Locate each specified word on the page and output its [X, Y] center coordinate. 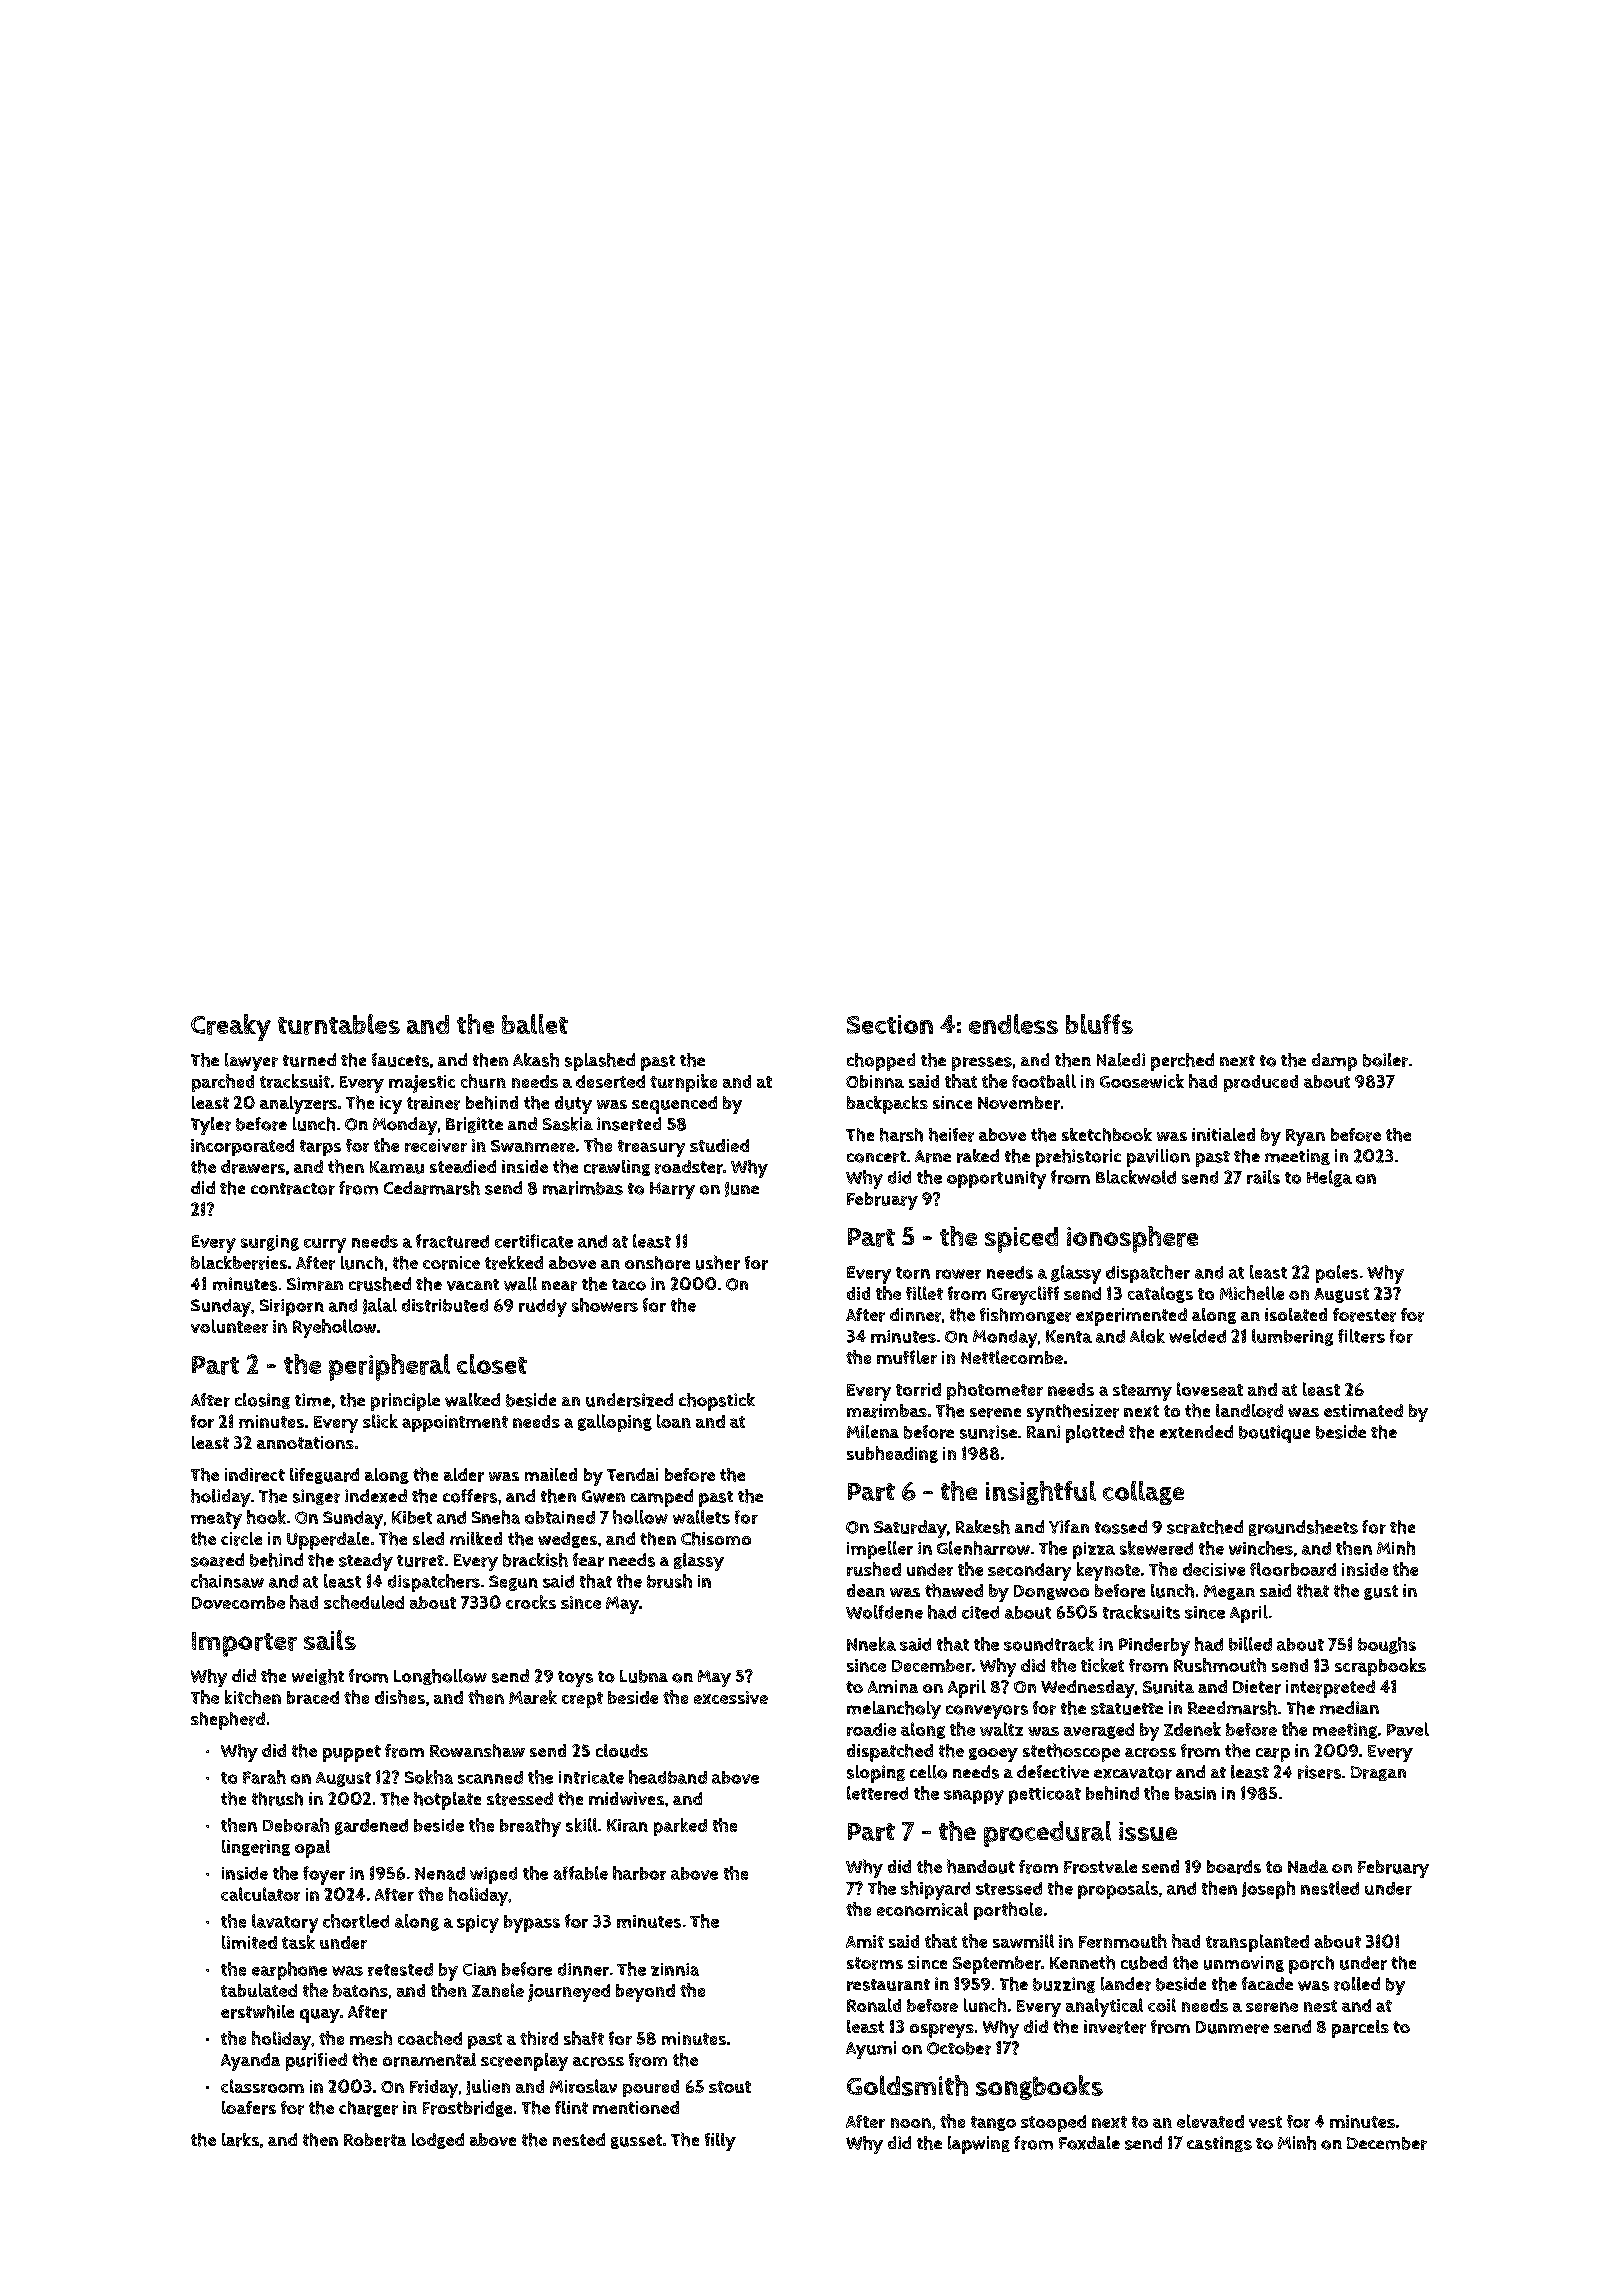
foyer [324, 1875]
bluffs [1099, 1024]
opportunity [996, 1180]
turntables [339, 1024]
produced [1261, 1083]
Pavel [1408, 1729]
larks [240, 2140]
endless [1013, 1024]
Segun [513, 1583]
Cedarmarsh [432, 1188]
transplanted [1257, 1943]
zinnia [675, 1969]
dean [866, 1590]
